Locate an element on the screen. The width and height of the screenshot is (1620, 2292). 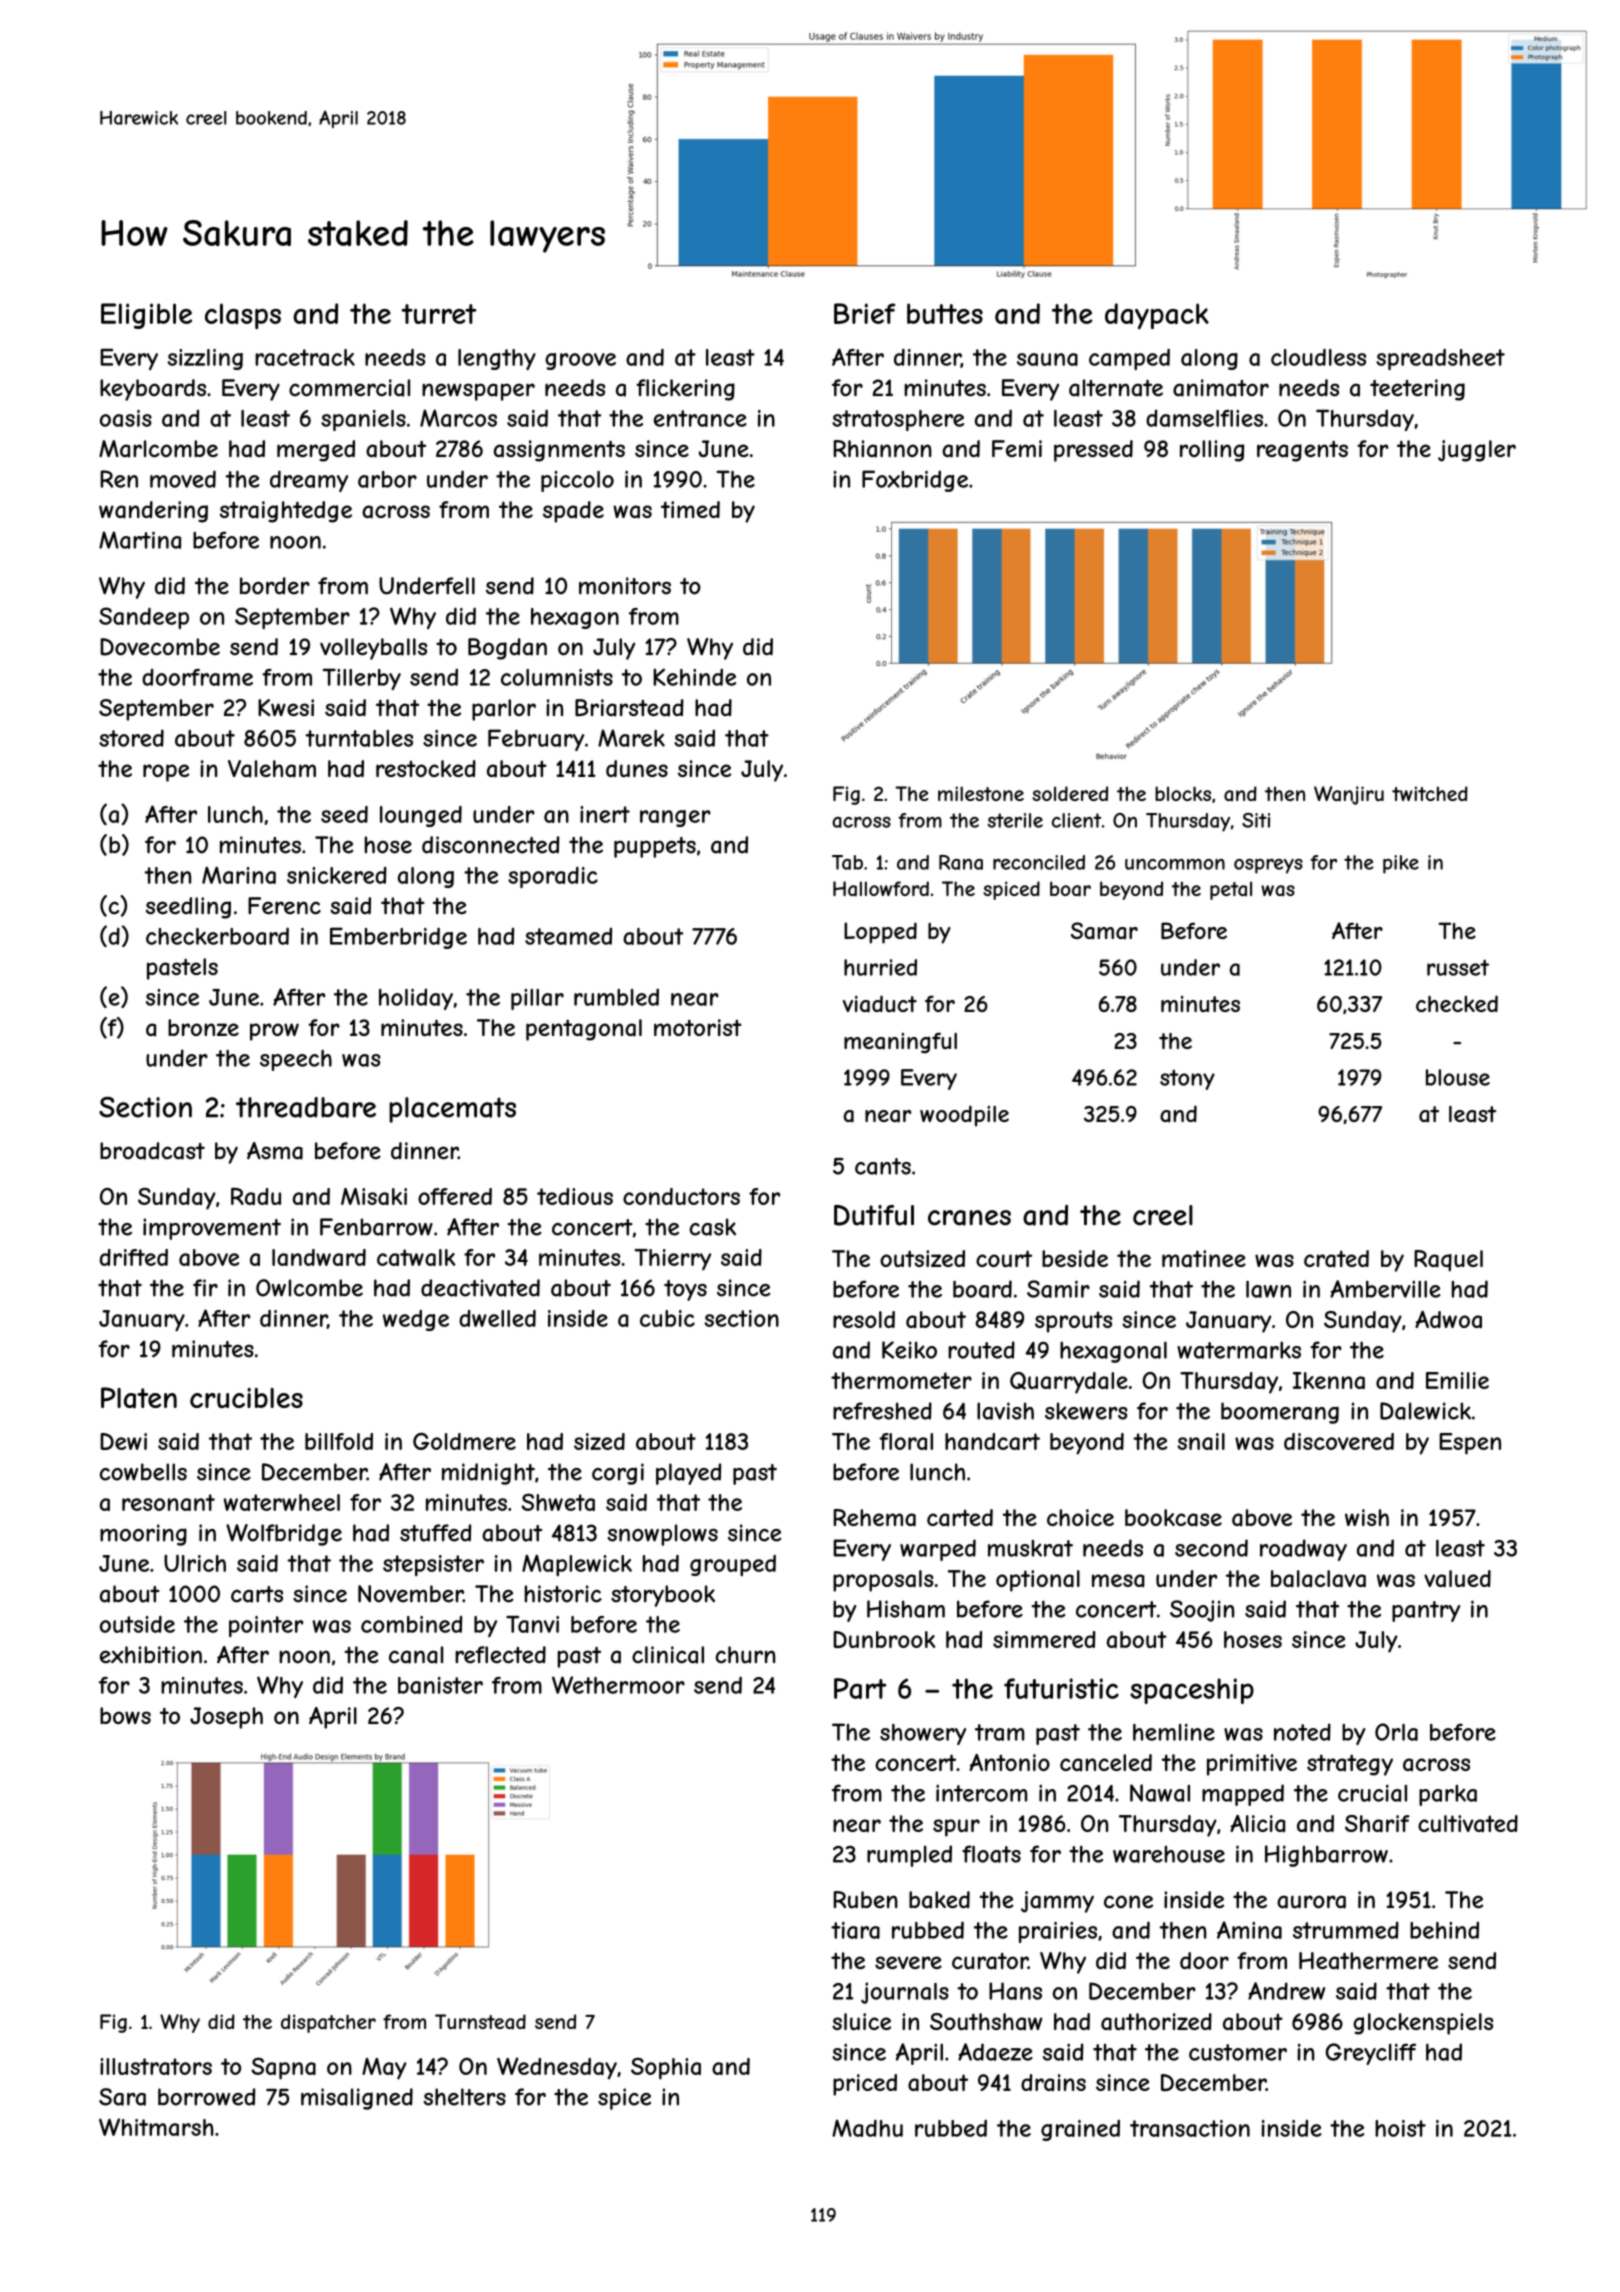
clasps is located at coordinates (243, 316).
